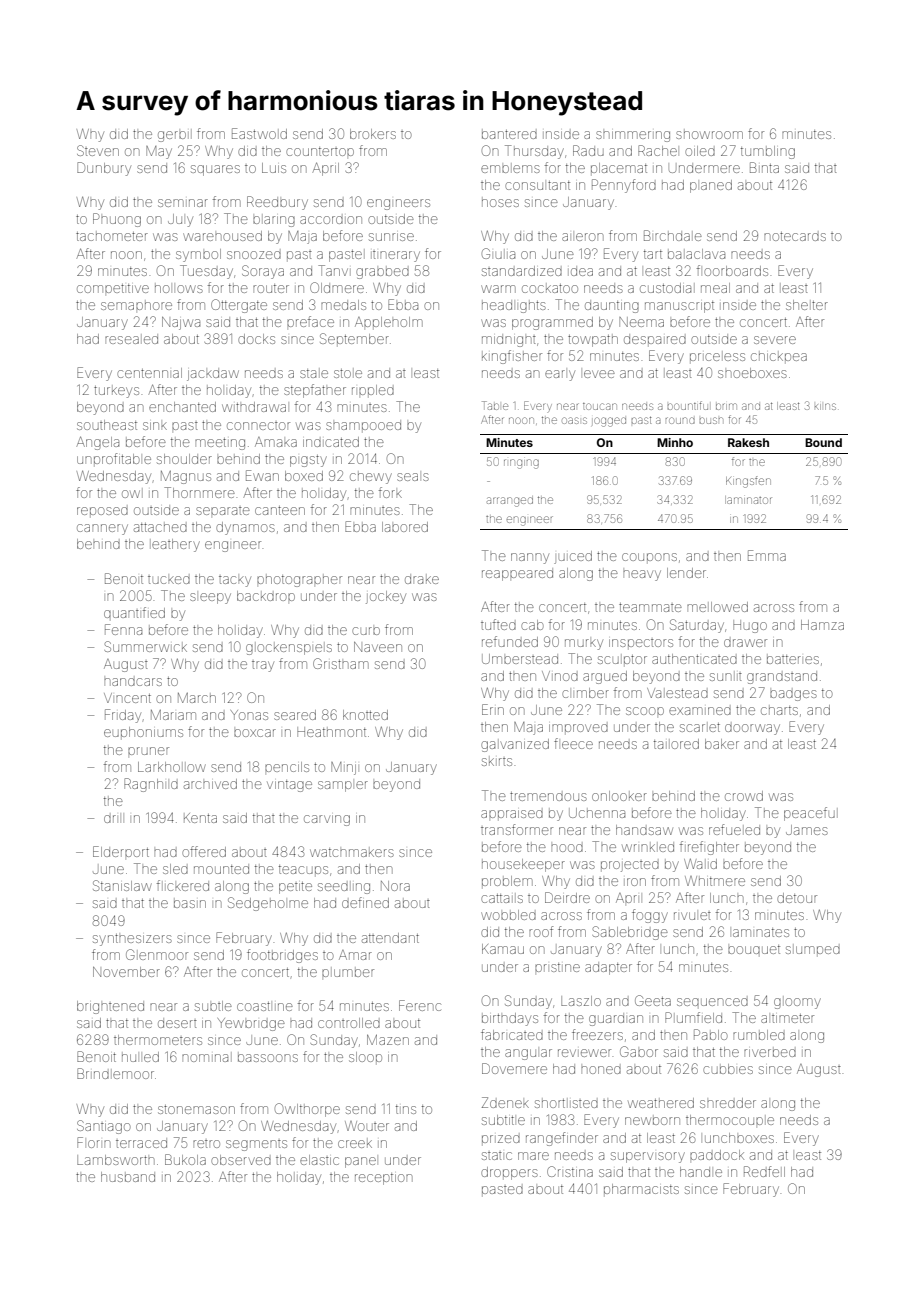 Image resolution: width=924 pixels, height=1314 pixels. Describe the element at coordinates (807, 305) in the document. I see `shelter` at that location.
